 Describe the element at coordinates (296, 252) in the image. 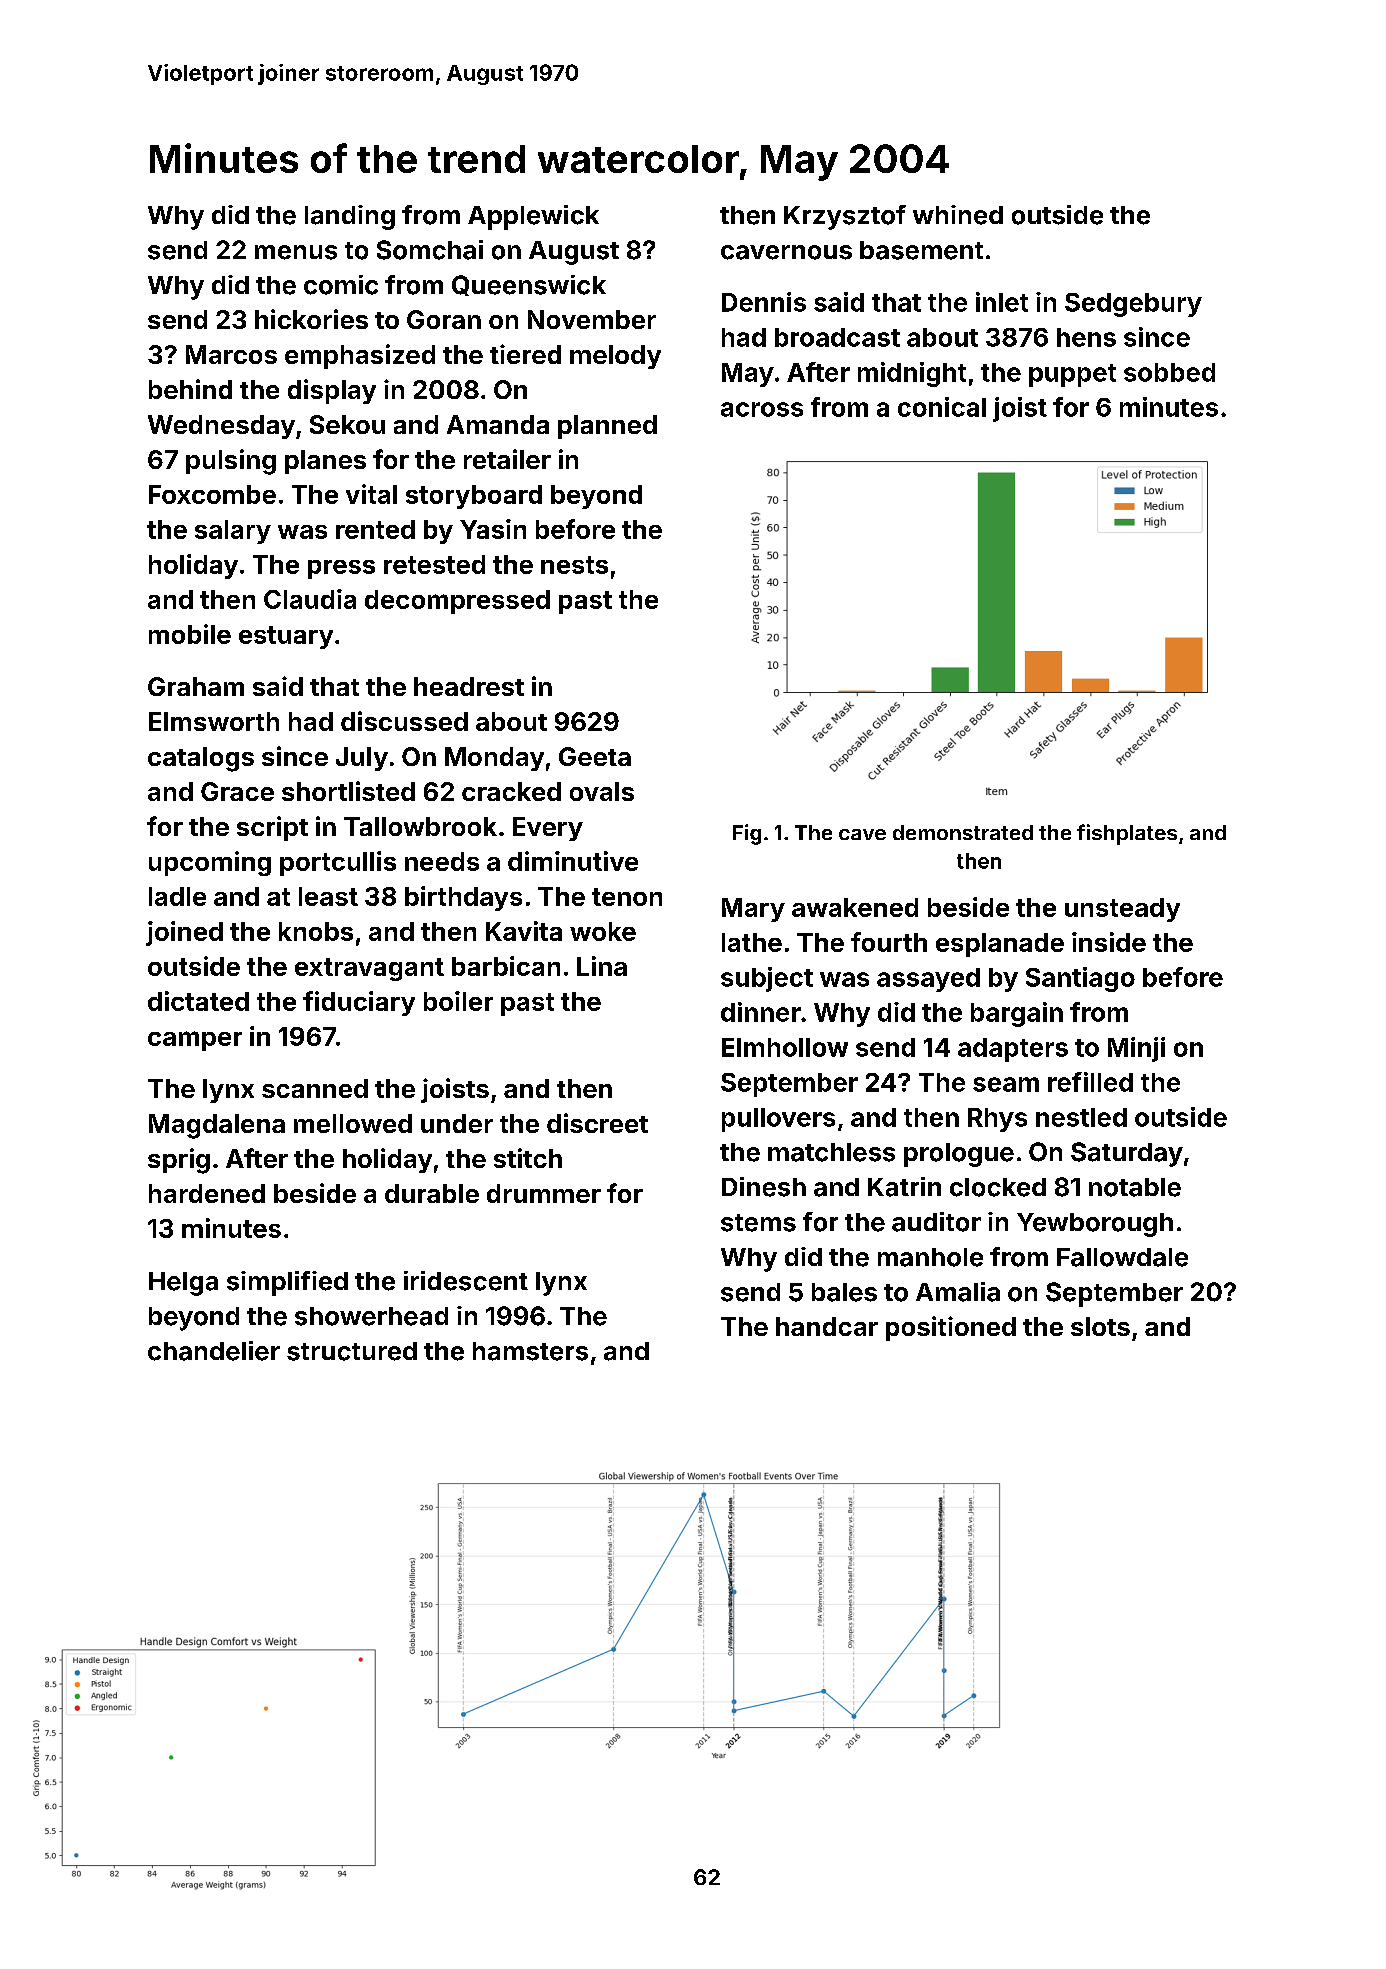

I see `menus` at that location.
